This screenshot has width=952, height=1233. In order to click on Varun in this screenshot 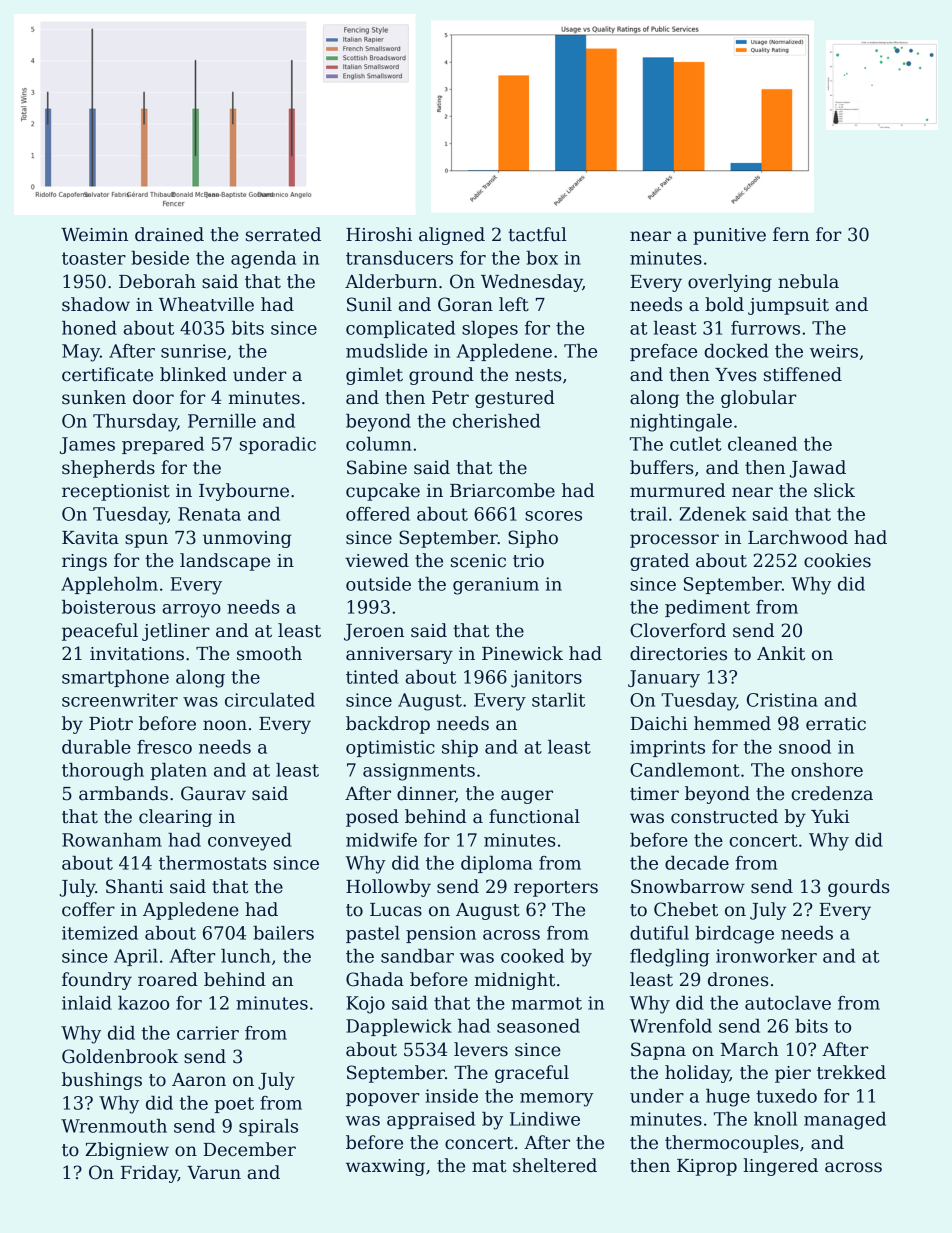, I will do `click(214, 1173)`.
